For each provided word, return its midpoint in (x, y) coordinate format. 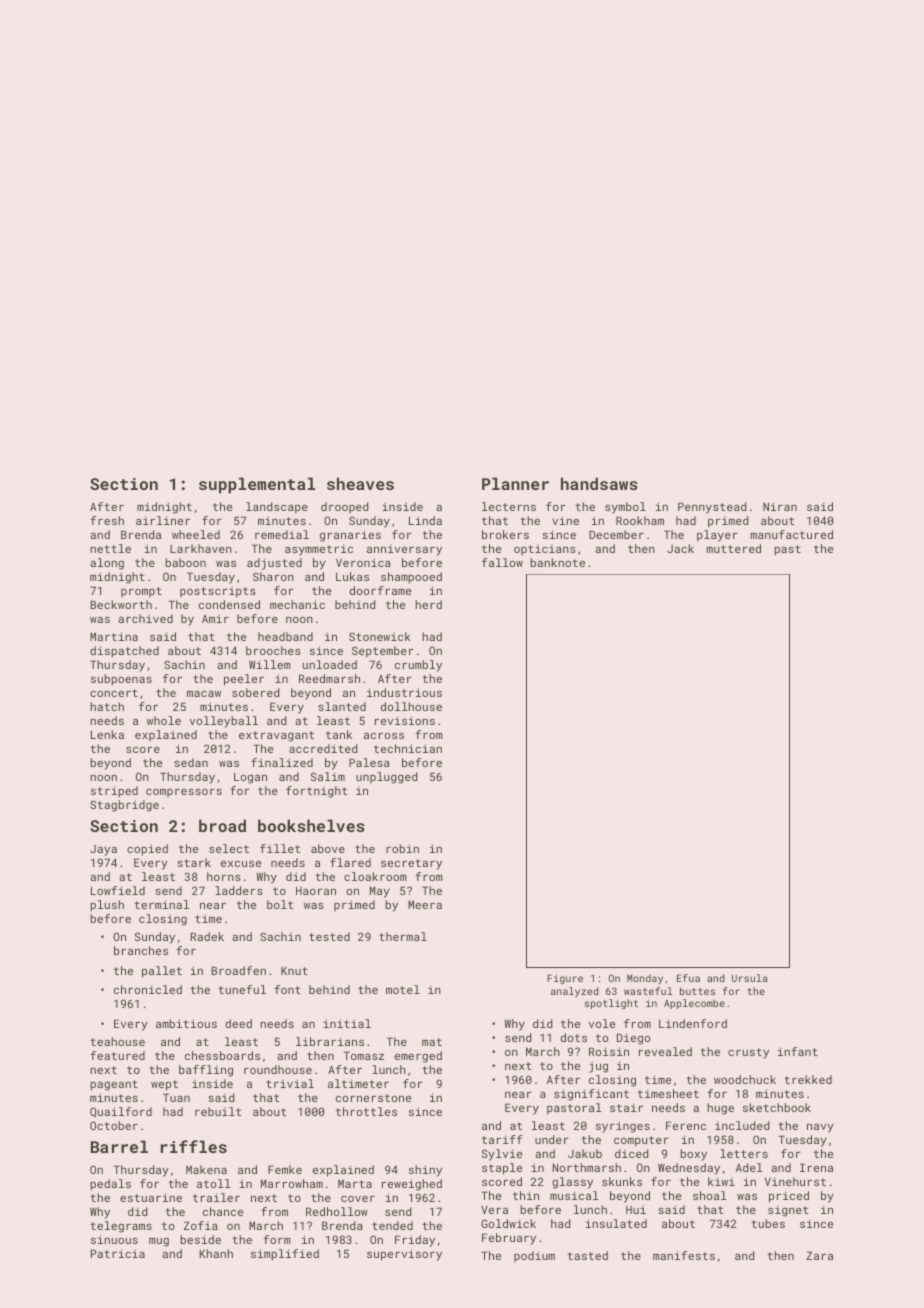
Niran (780, 506)
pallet (162, 972)
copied (147, 850)
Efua (688, 978)
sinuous (114, 1239)
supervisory (404, 1255)
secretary (411, 864)
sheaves (360, 483)
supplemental (257, 485)
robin (402, 848)
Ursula (750, 978)
